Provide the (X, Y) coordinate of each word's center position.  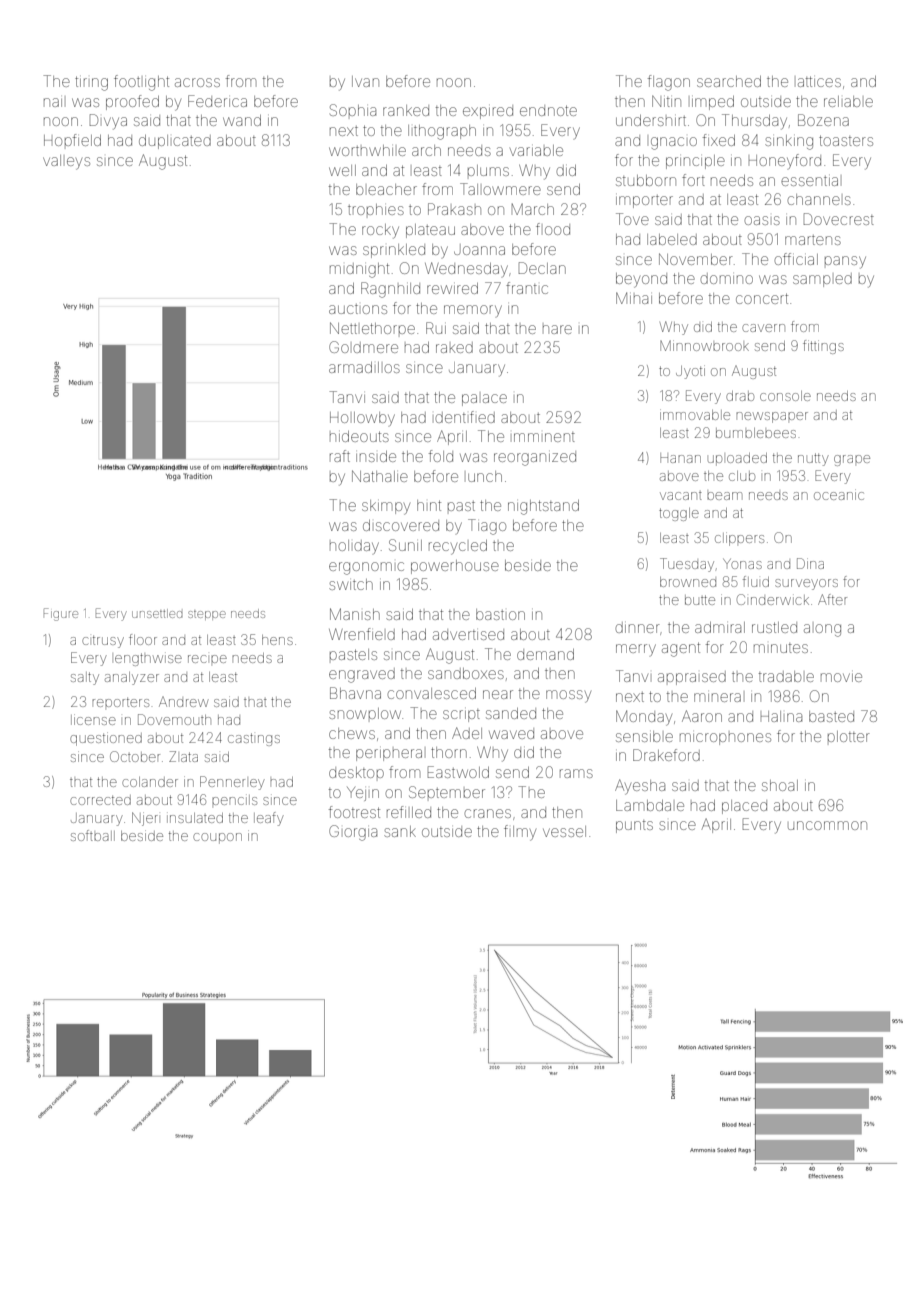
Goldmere (363, 347)
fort (693, 180)
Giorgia (353, 833)
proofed (132, 102)
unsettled (157, 613)
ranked (406, 110)
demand (545, 654)
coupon (217, 838)
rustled (774, 627)
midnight (359, 270)
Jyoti (690, 372)
